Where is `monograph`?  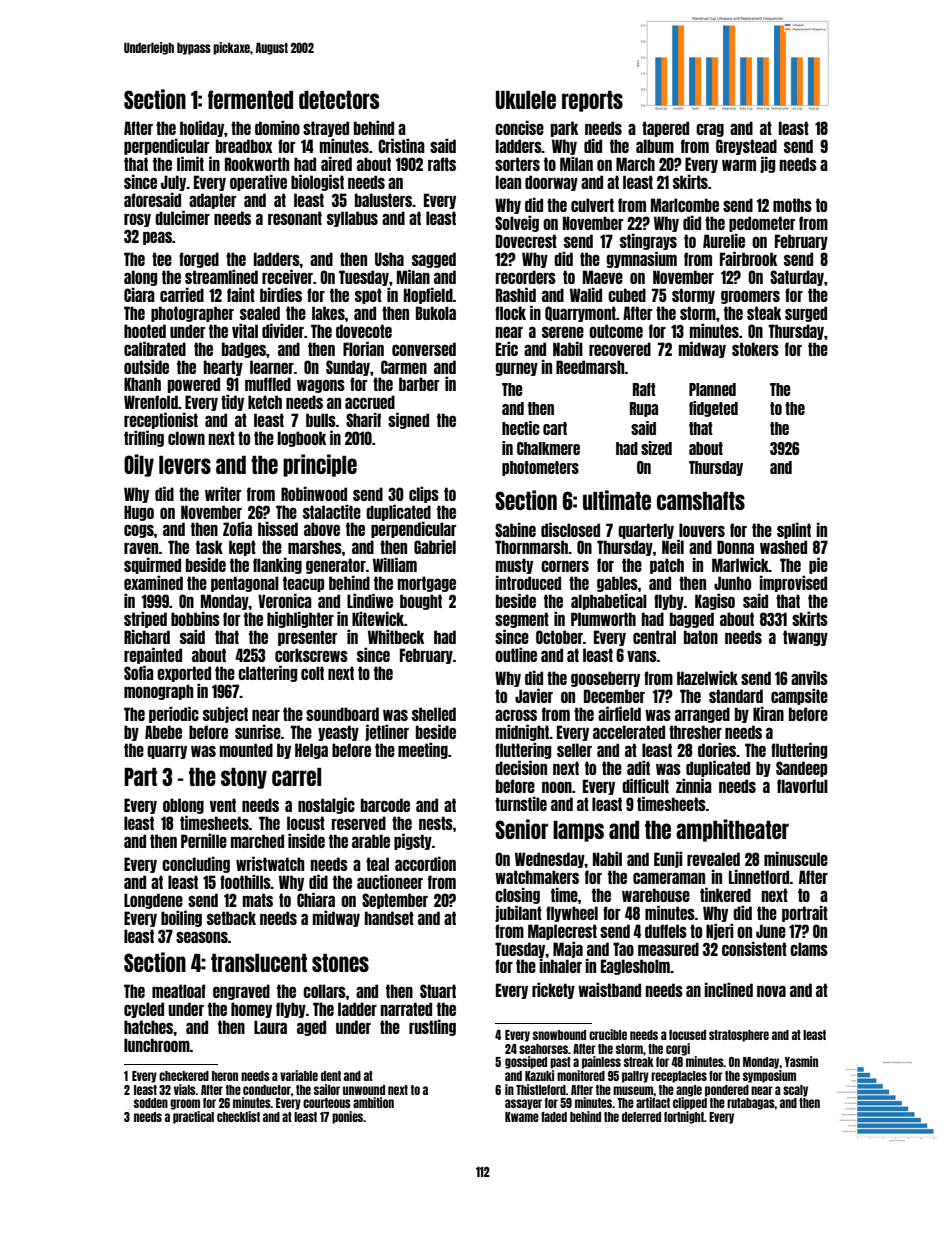 monograph is located at coordinates (159, 692).
